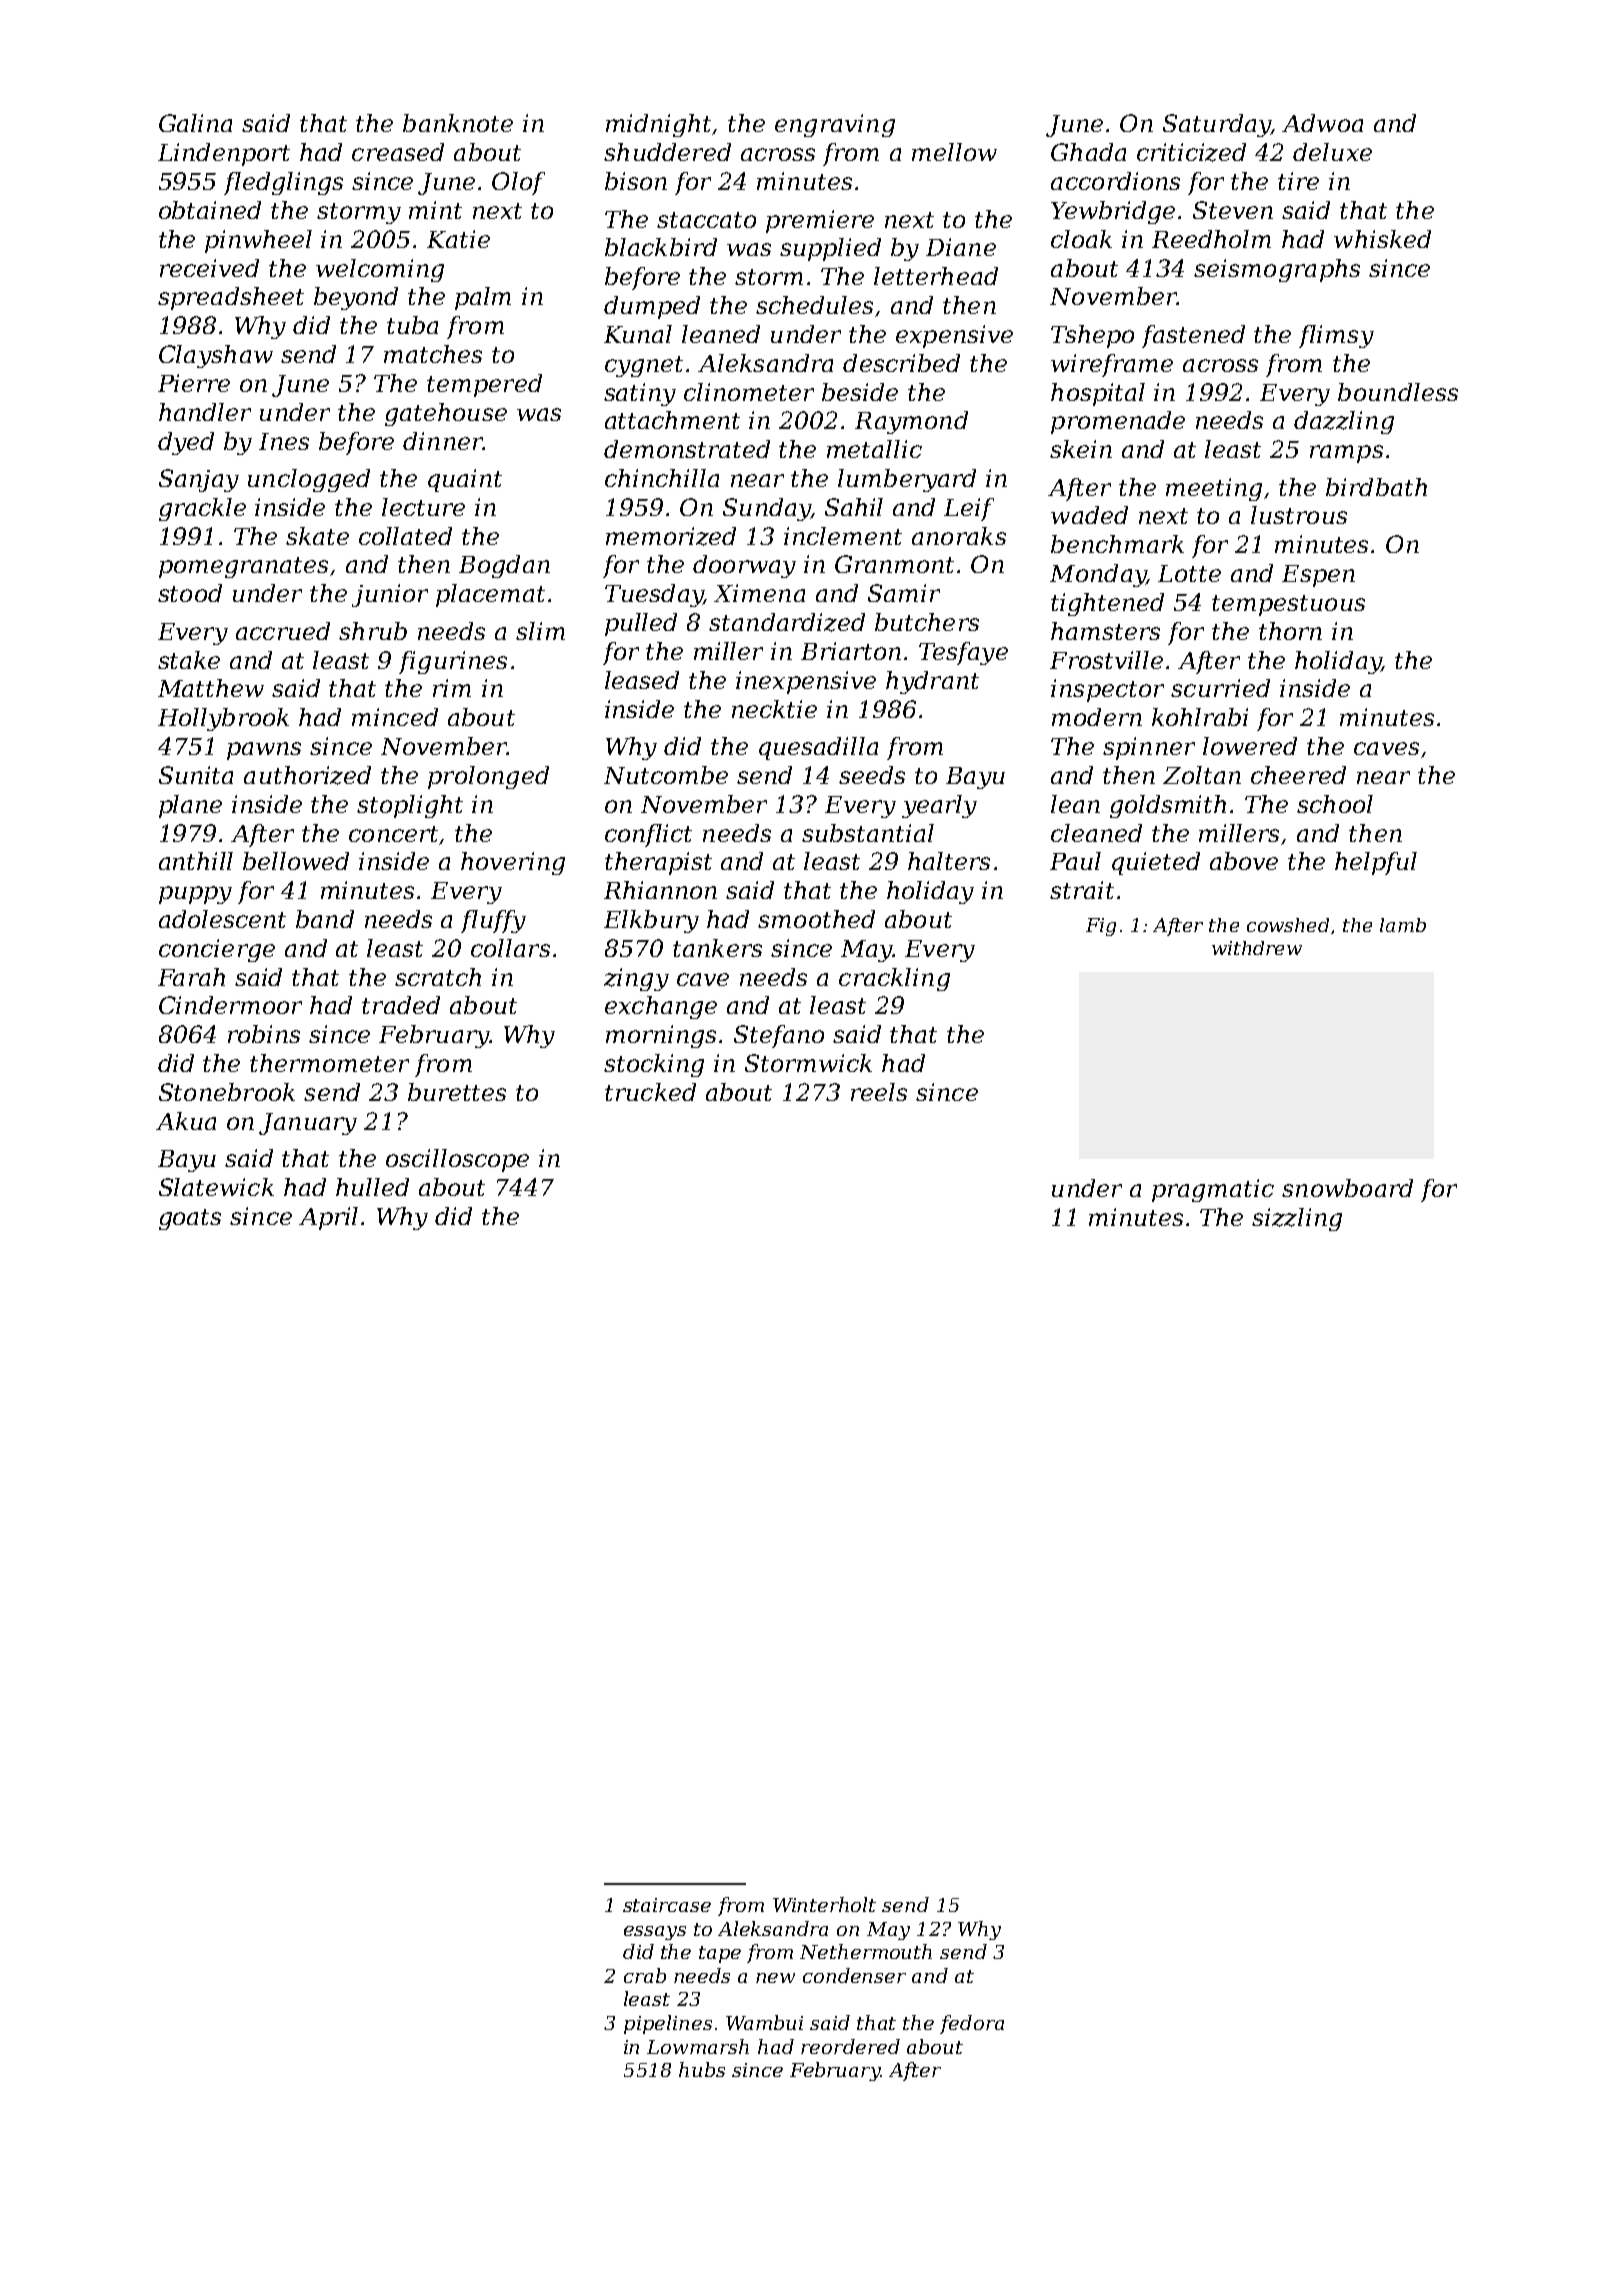  What do you see at coordinates (380, 270) in the screenshot?
I see `welcoming` at bounding box center [380, 270].
